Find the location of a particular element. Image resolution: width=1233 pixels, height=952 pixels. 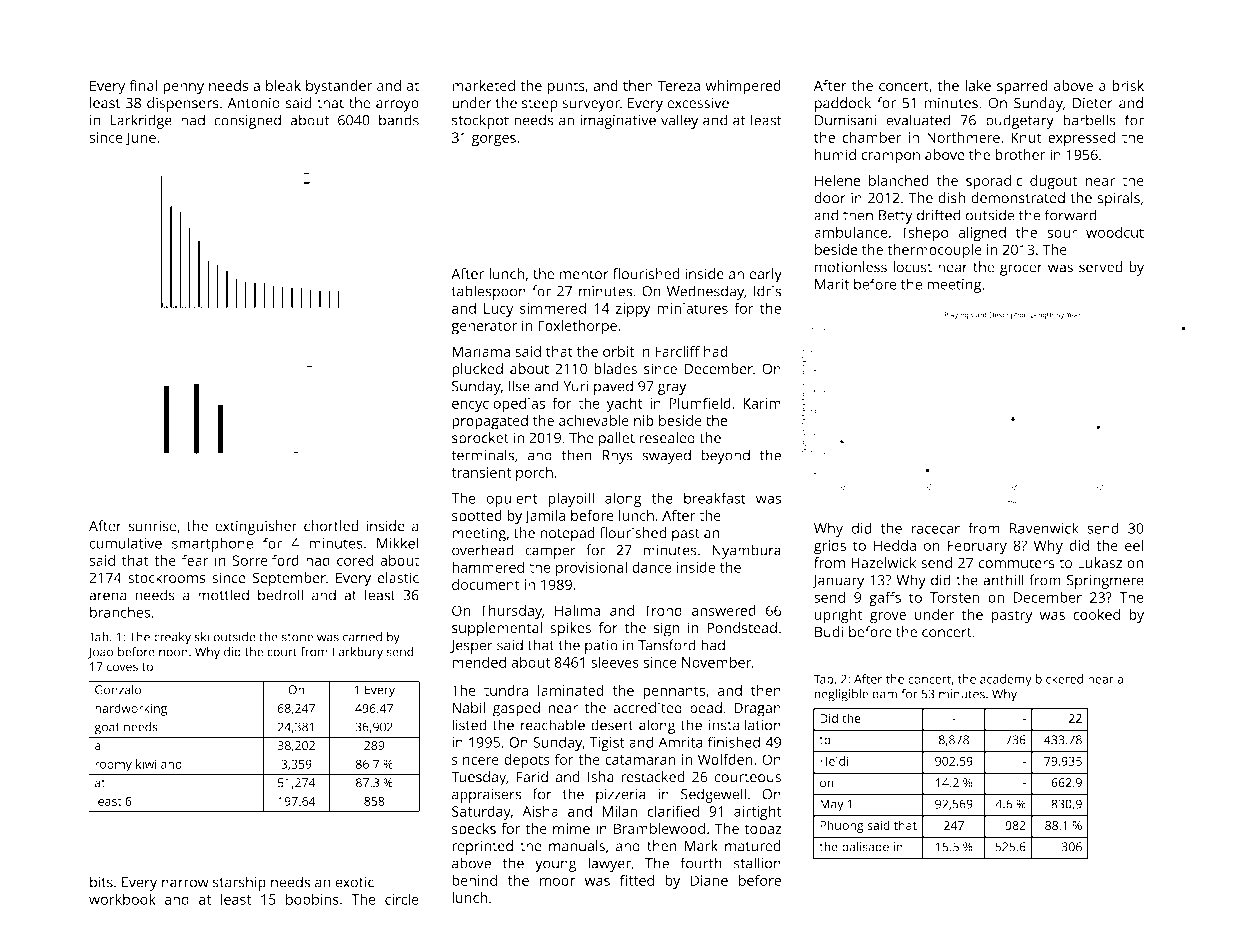

tablespoon is located at coordinates (488, 292).
